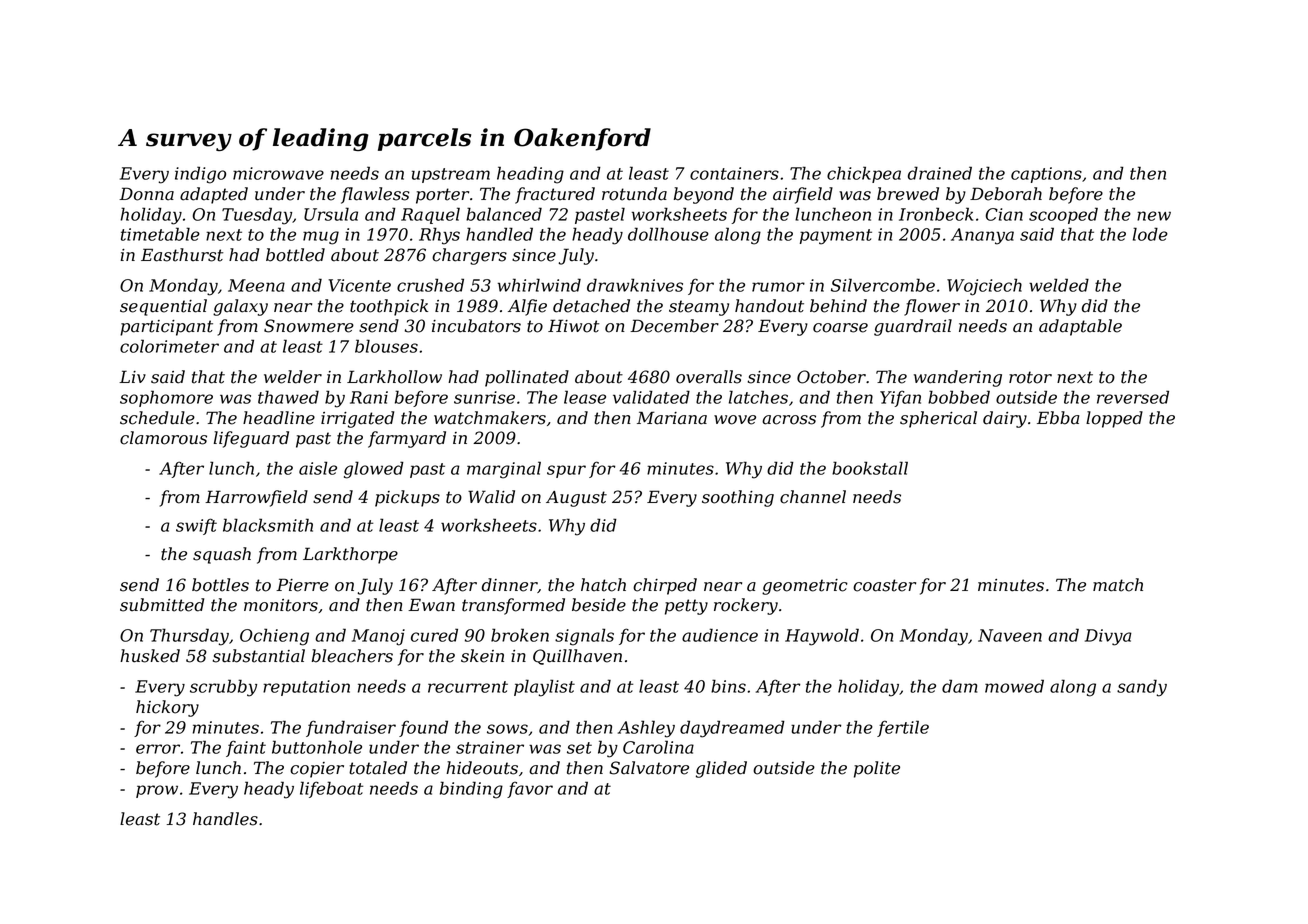  I want to click on welded, so click(1059, 285).
